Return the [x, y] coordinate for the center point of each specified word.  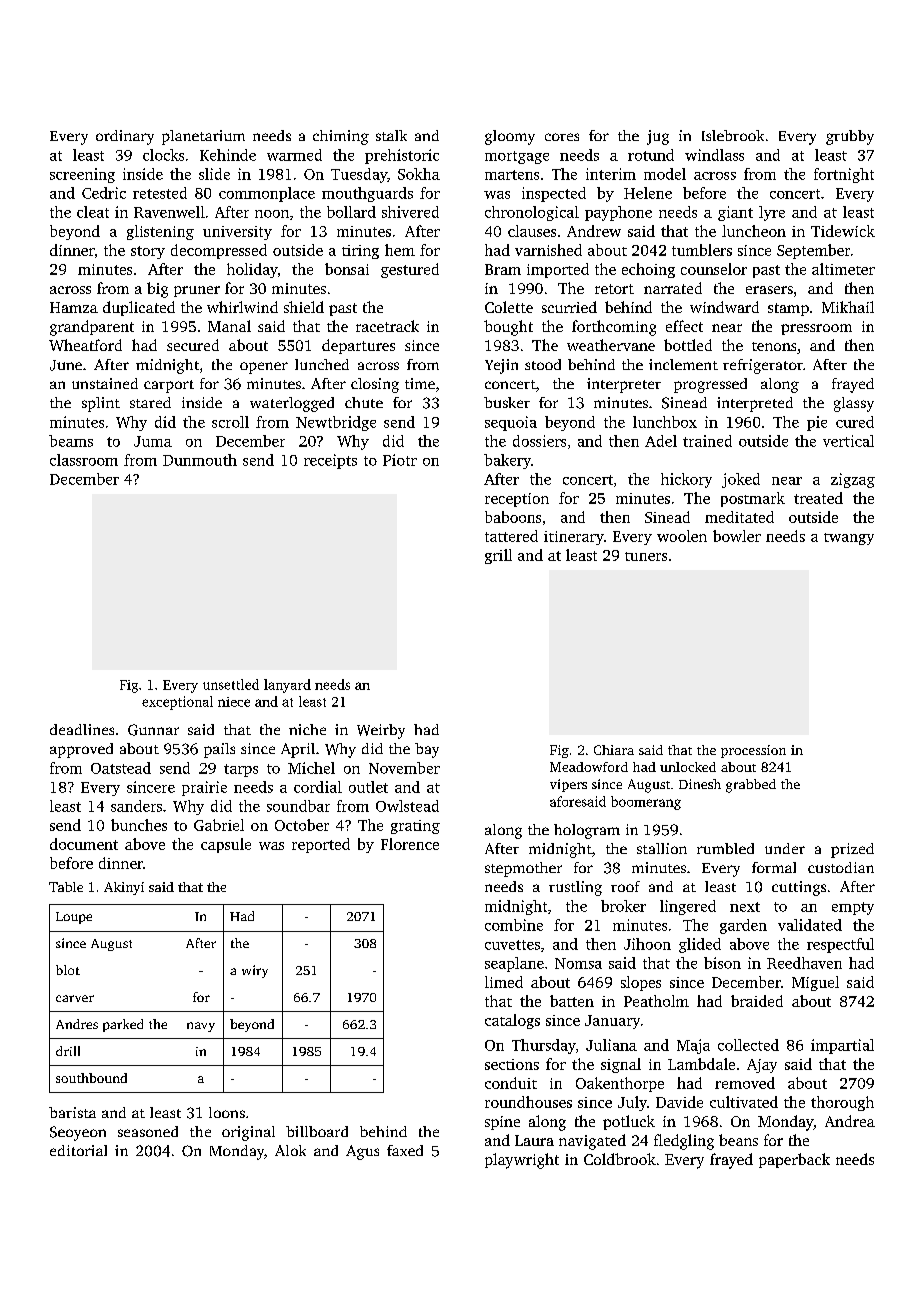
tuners [646, 556]
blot [68, 970]
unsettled [231, 684]
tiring [360, 252]
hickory [686, 480]
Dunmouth [200, 460]
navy [201, 1027]
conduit [511, 1083]
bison [722, 963]
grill [498, 556]
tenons [774, 346]
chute [364, 402]
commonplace [267, 194]
